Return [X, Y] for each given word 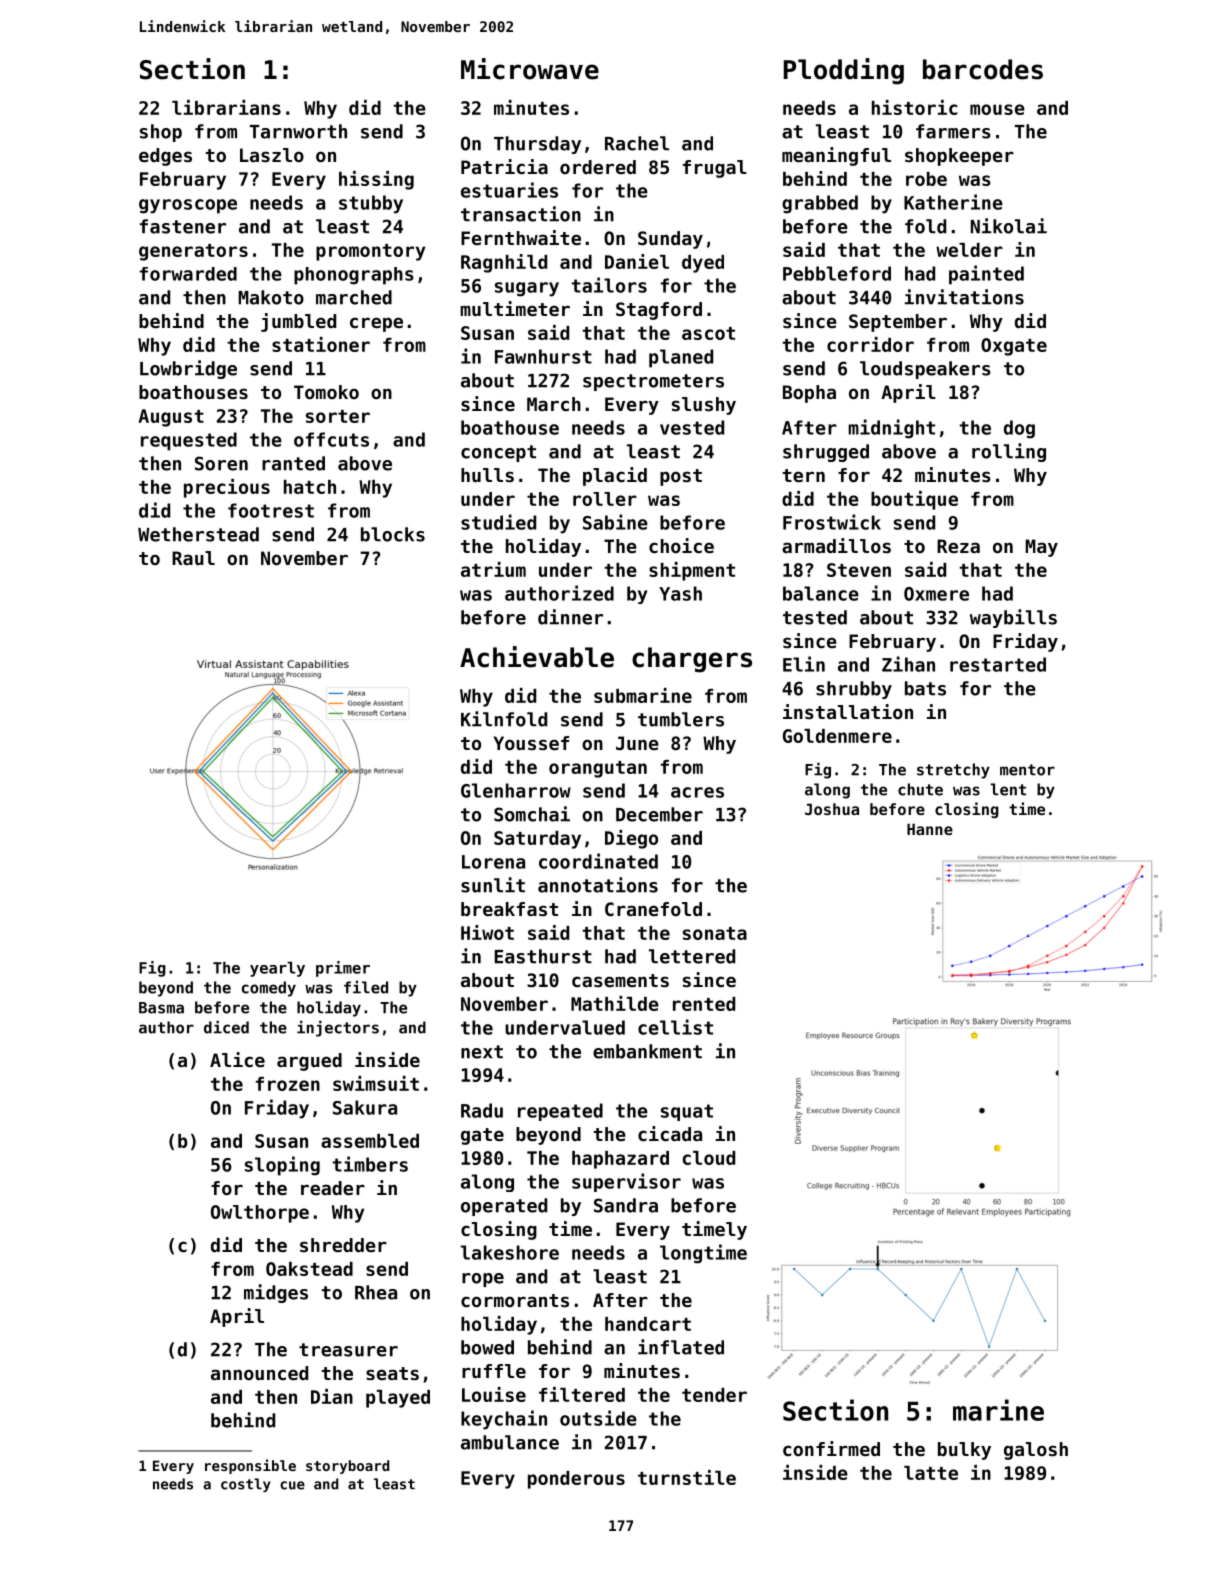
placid [615, 476]
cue [292, 1485]
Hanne [930, 829]
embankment [647, 1051]
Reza [958, 546]
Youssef [531, 743]
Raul [193, 558]
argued [309, 1062]
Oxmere [936, 594]
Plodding [844, 71]
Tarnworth [298, 131]
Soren [221, 463]
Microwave [530, 69]
